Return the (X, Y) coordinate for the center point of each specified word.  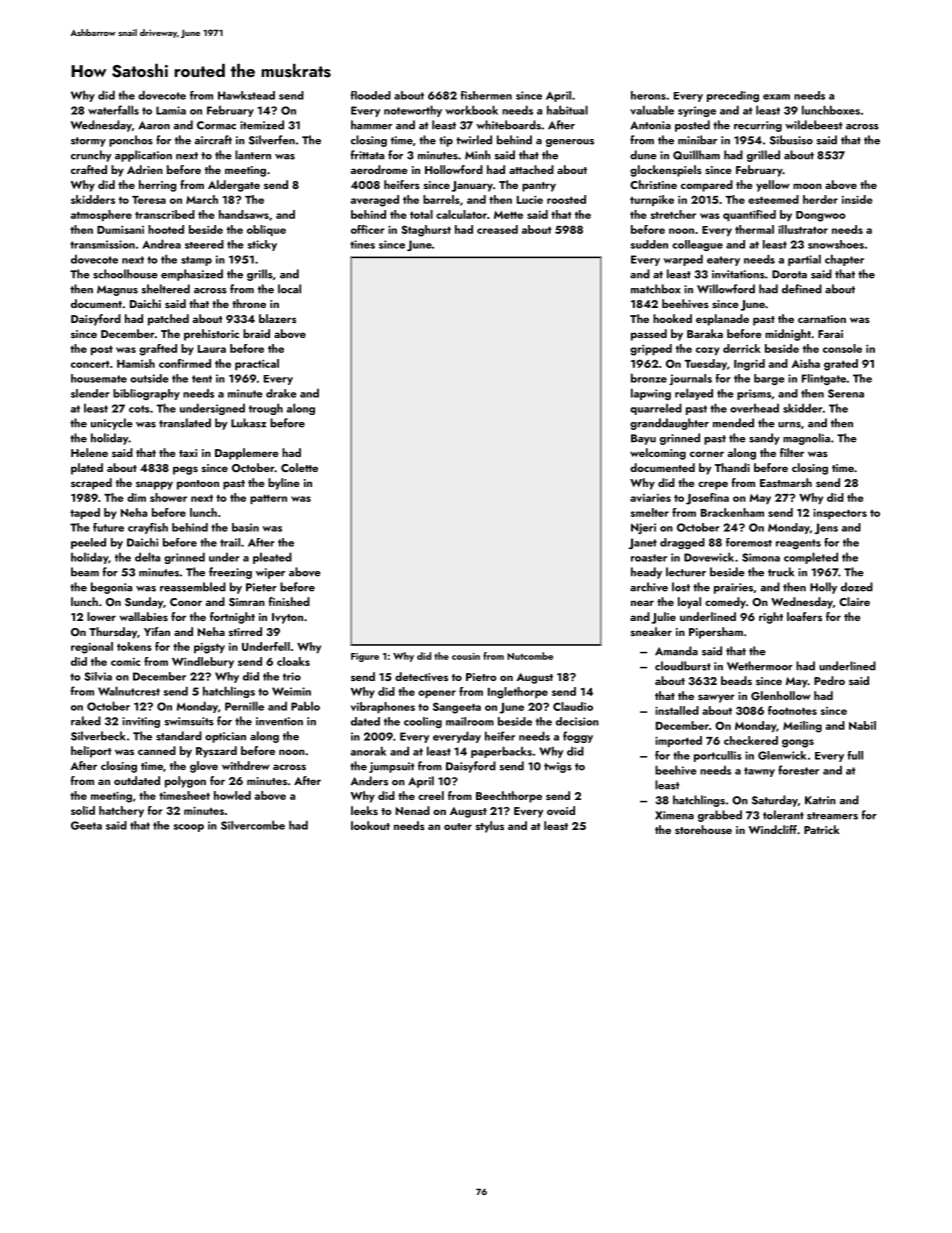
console (842, 348)
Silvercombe (253, 825)
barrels (441, 199)
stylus (490, 827)
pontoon (198, 485)
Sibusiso (791, 140)
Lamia (171, 110)
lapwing (651, 394)
